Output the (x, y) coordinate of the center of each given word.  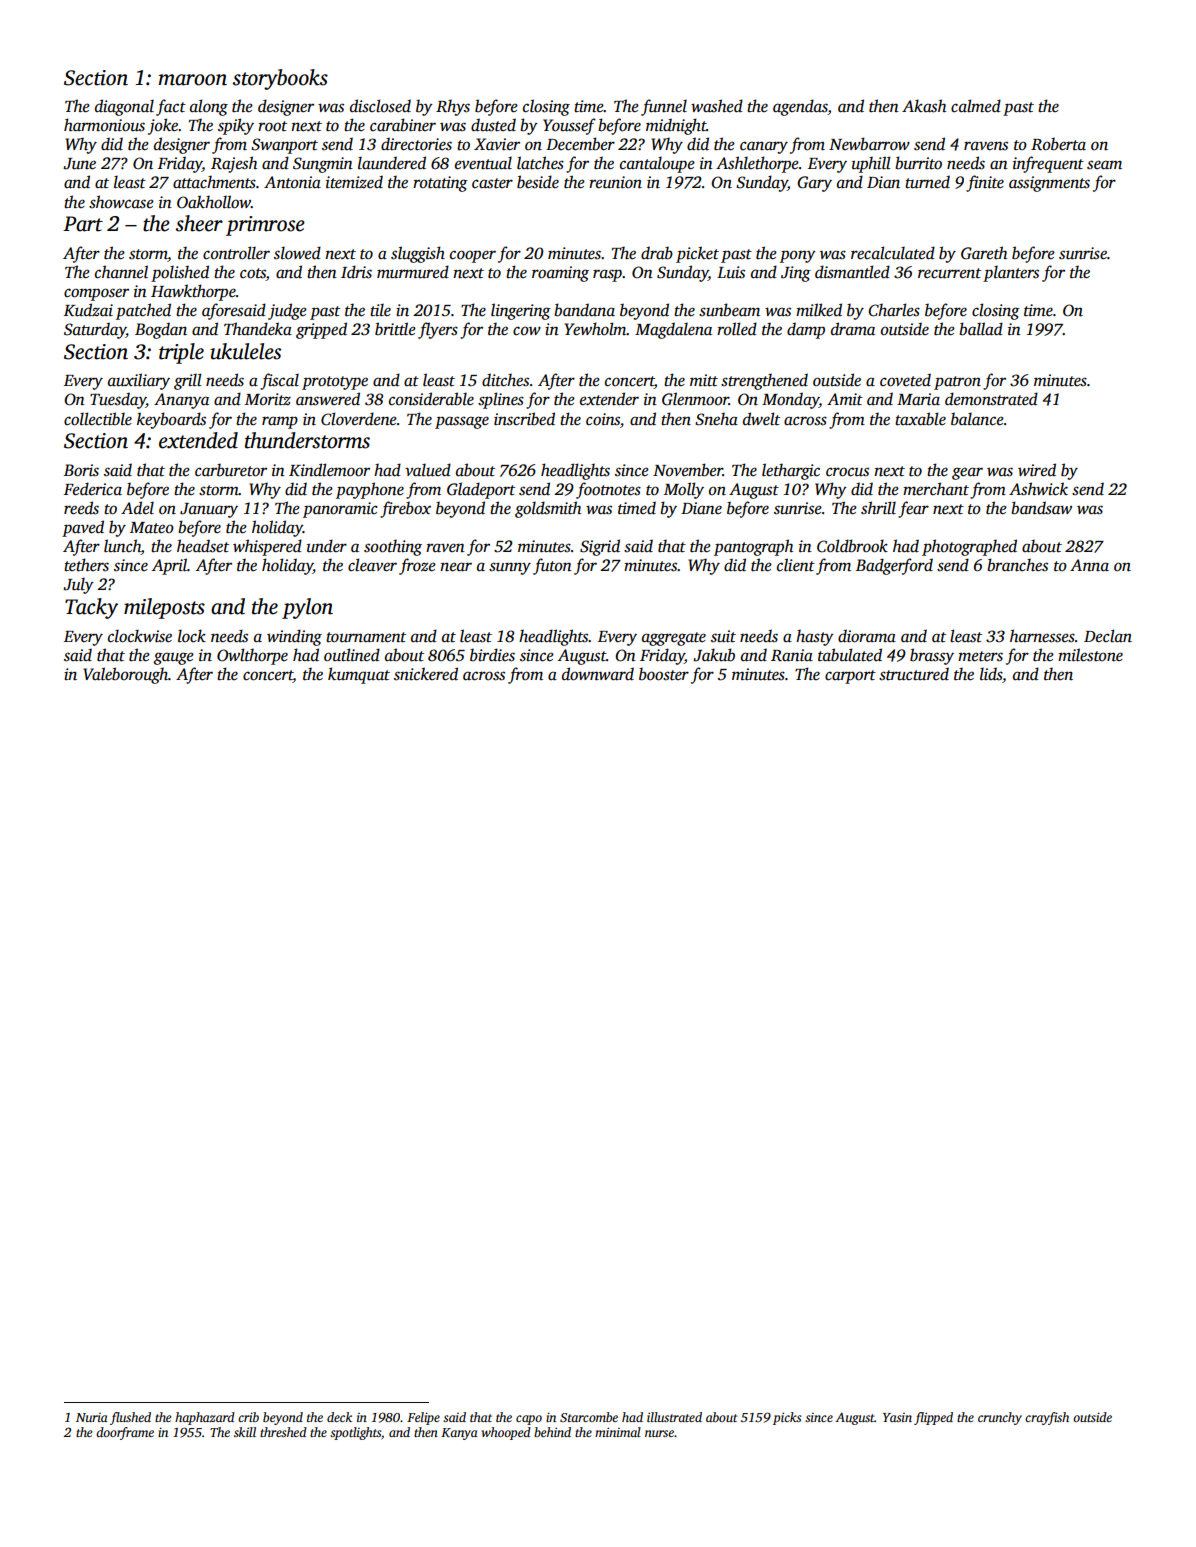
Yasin (897, 1417)
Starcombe (589, 1417)
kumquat (359, 675)
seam (1104, 165)
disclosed (380, 106)
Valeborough (125, 675)
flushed (130, 1418)
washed (717, 106)
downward (598, 674)
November (688, 470)
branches (1017, 565)
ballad (981, 329)
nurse (659, 1433)
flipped (933, 1418)
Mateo (152, 528)
